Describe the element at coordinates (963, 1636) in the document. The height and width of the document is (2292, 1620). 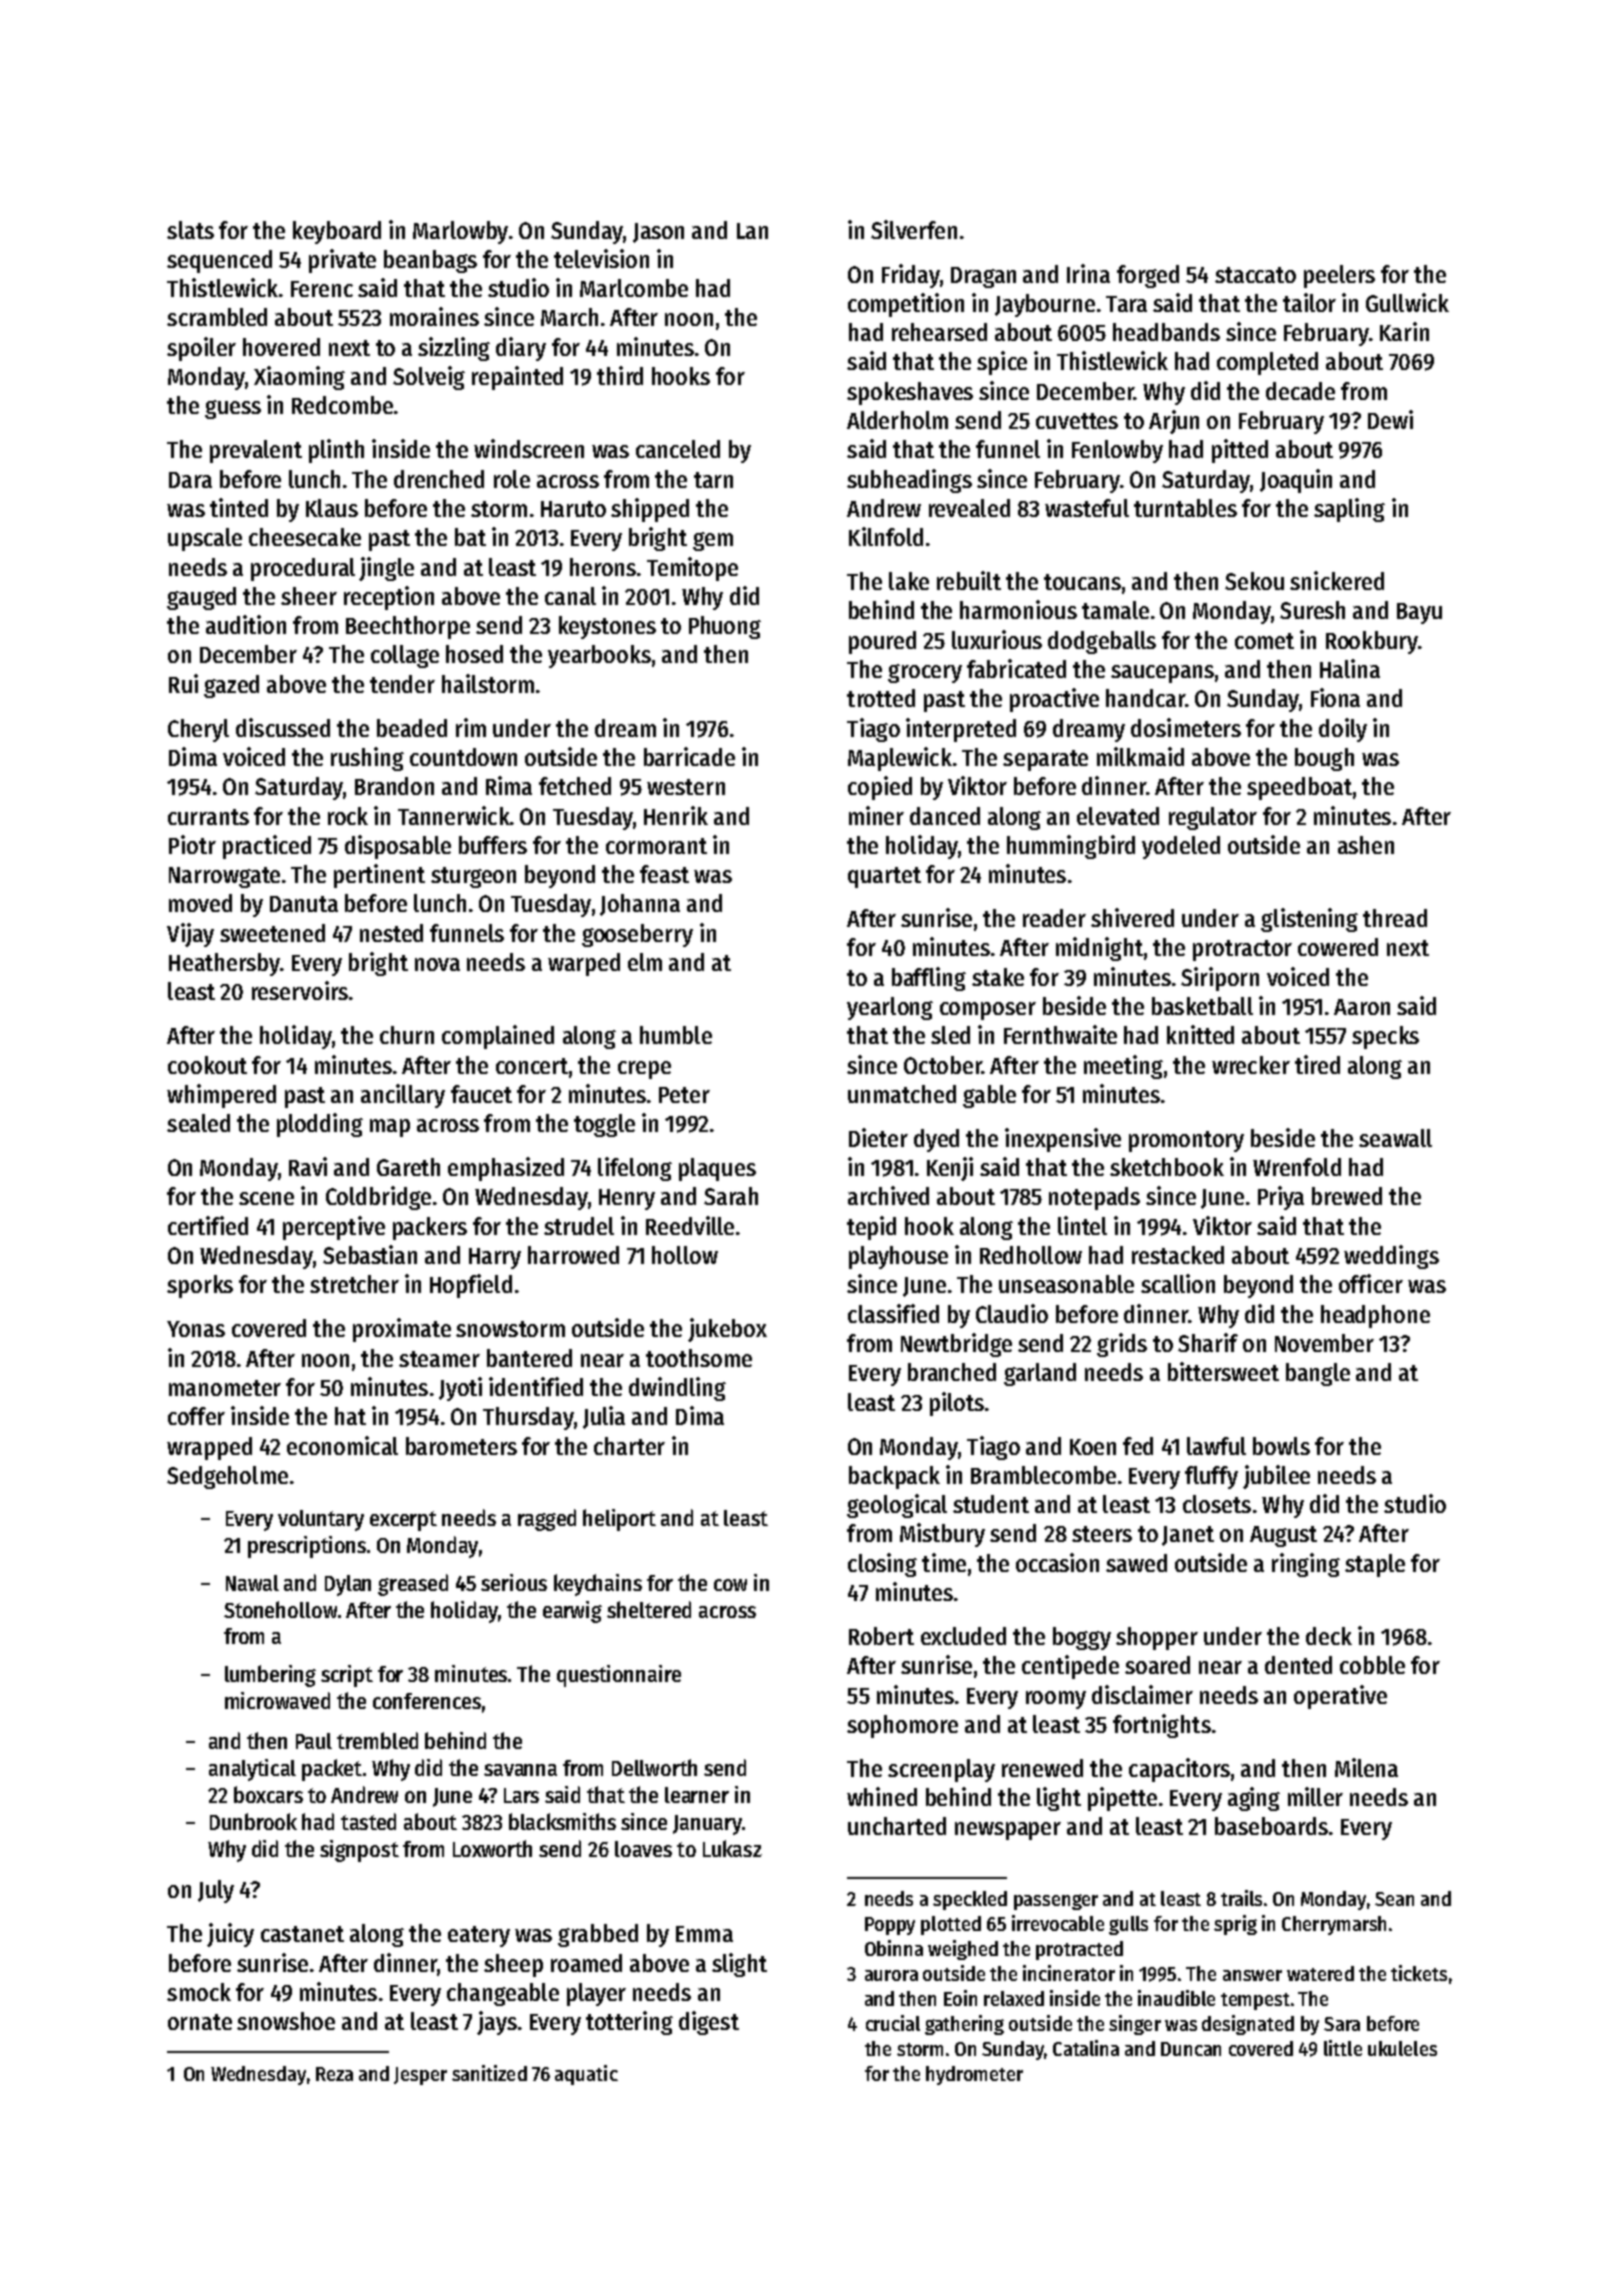
I see `excluded` at that location.
